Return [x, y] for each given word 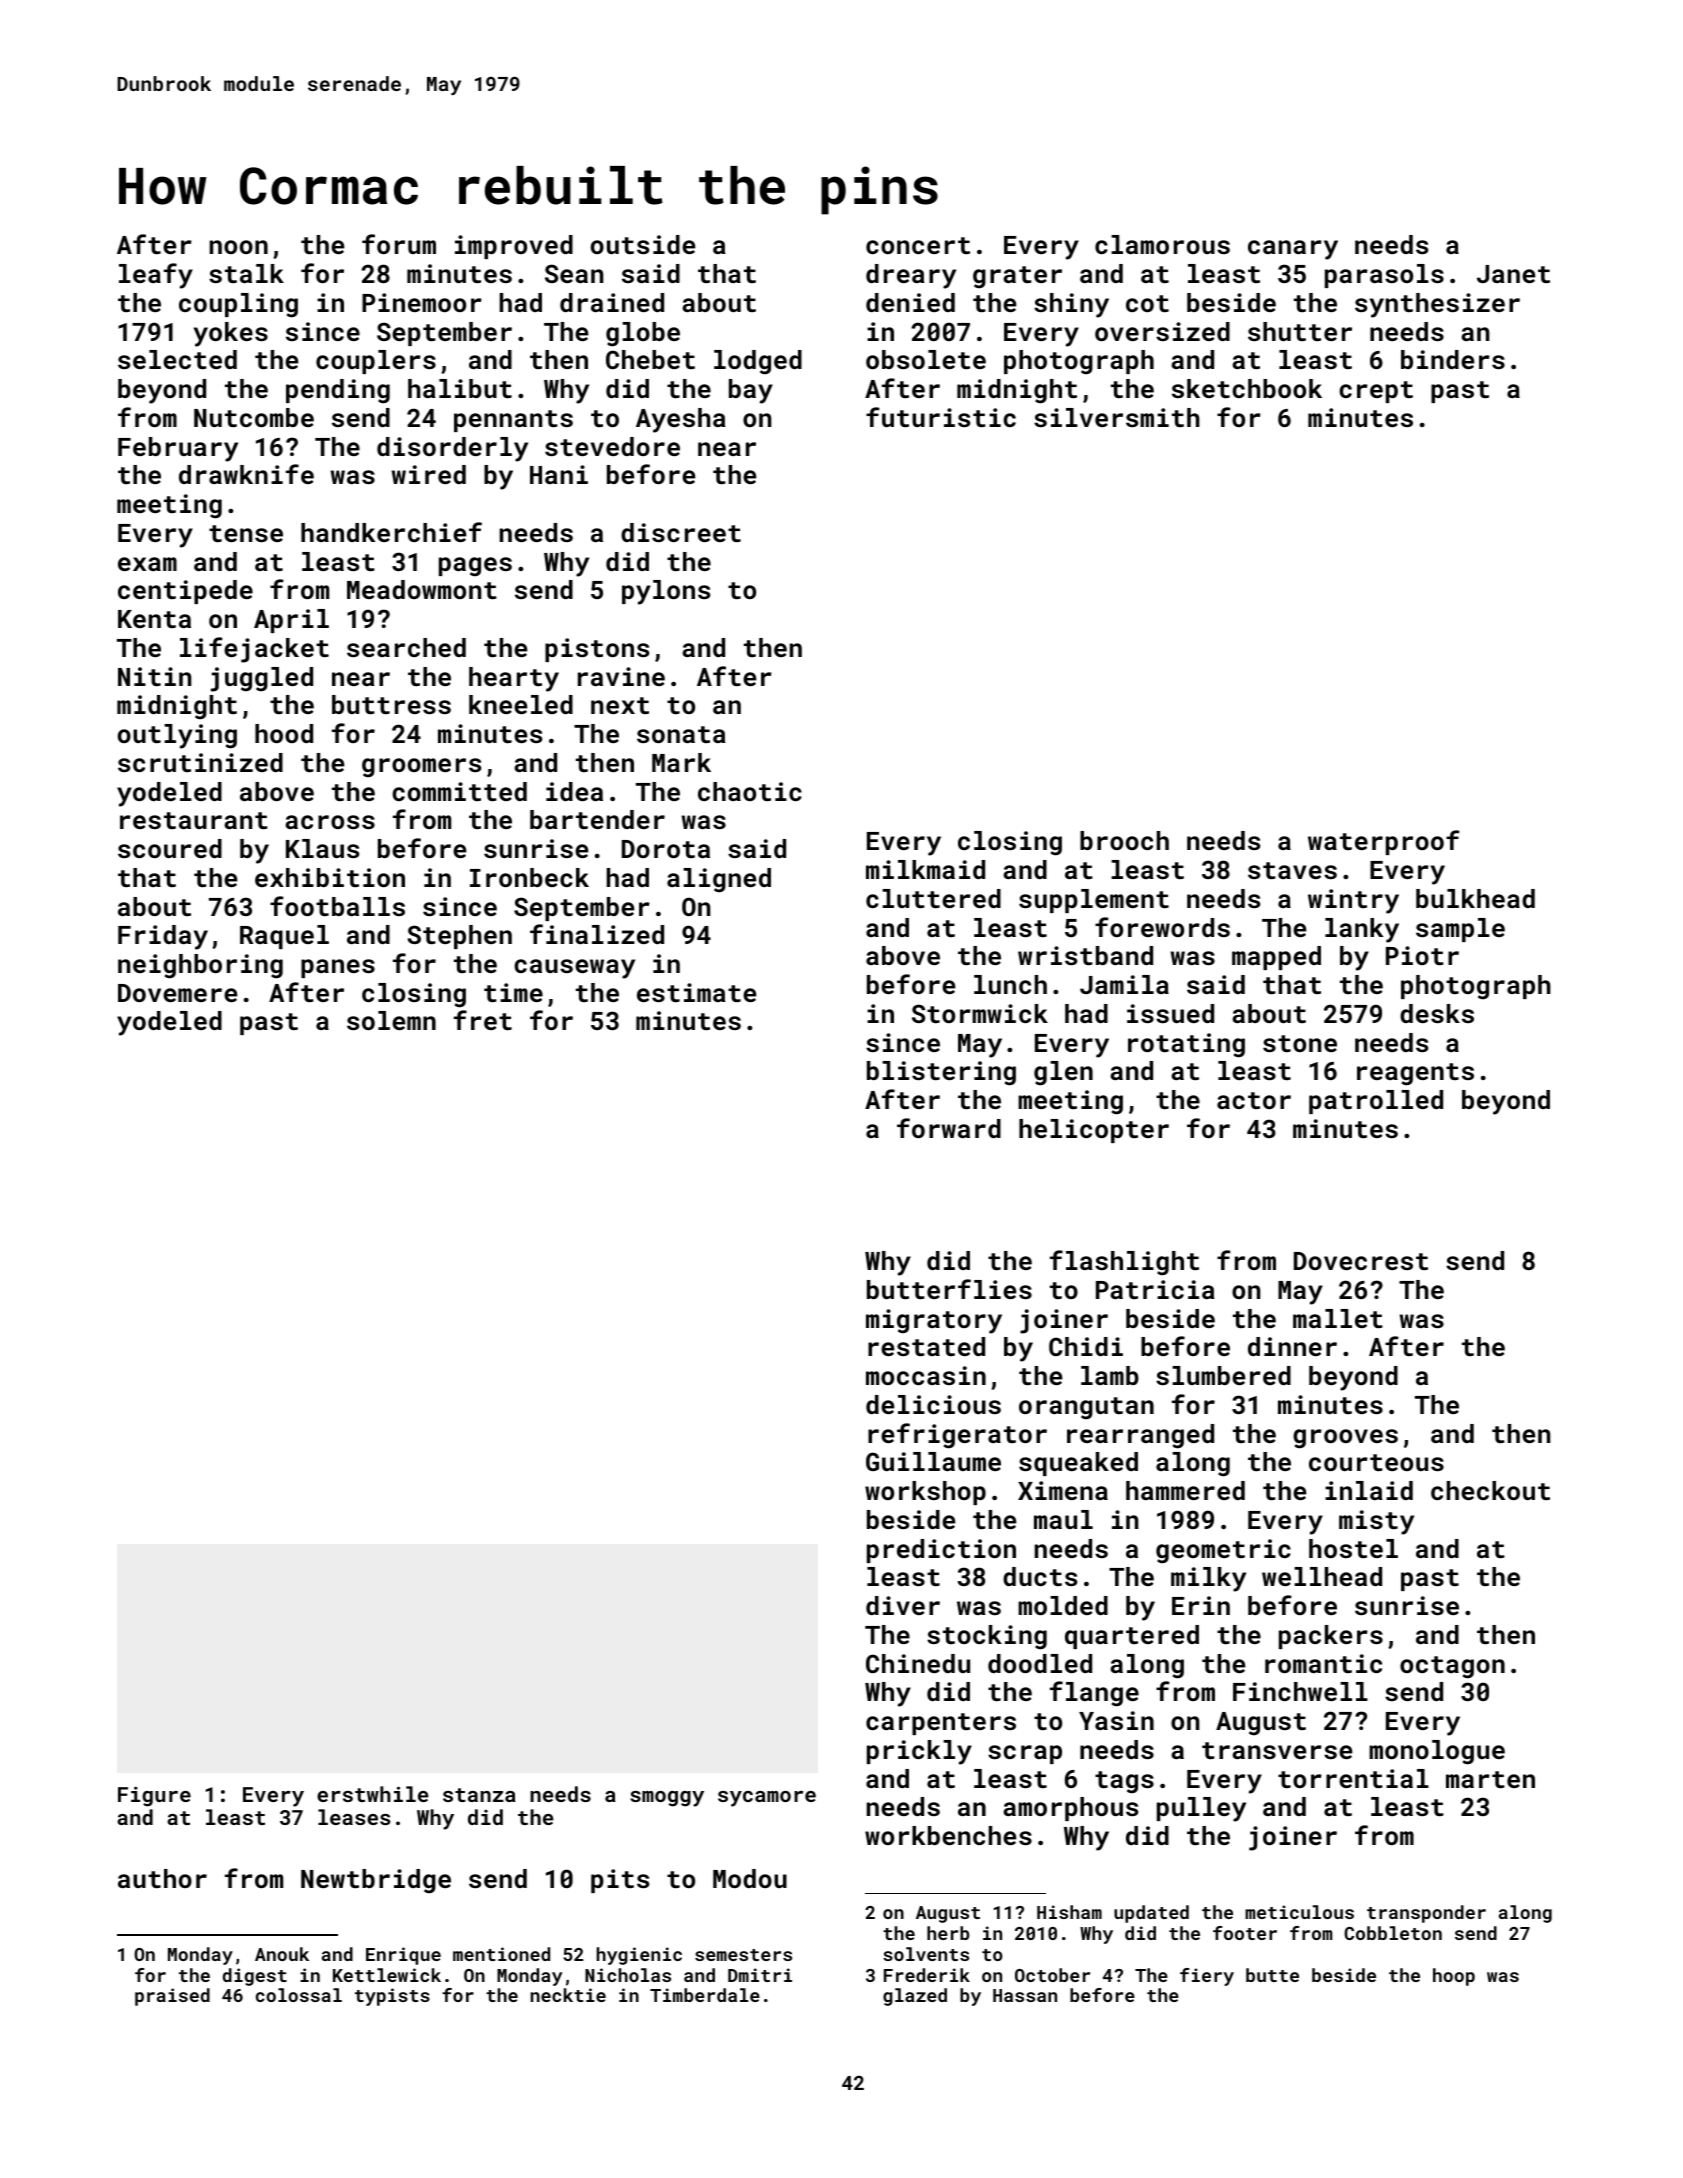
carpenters [941, 1724]
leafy [156, 276]
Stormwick [980, 1013]
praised [172, 1997]
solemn [391, 1020]
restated [926, 1346]
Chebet [650, 359]
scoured [170, 848]
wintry [1353, 901]
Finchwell [1300, 1691]
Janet [1513, 274]
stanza [479, 1795]
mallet [1338, 1318]
